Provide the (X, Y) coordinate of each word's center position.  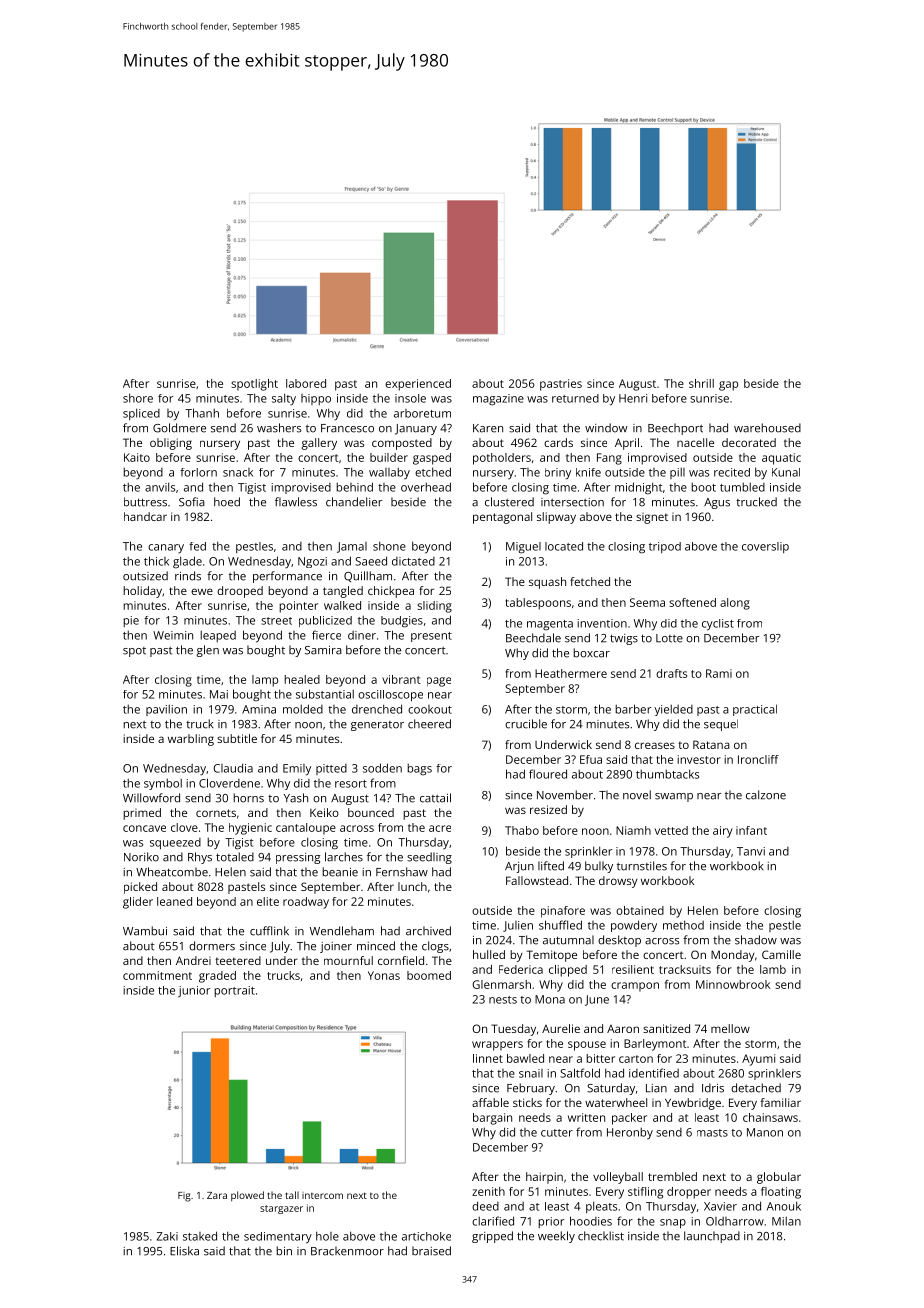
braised (431, 1251)
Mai (219, 694)
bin (284, 1251)
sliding (434, 607)
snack (238, 472)
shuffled (560, 925)
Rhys (200, 858)
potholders (502, 459)
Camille (781, 954)
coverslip (765, 547)
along (735, 604)
